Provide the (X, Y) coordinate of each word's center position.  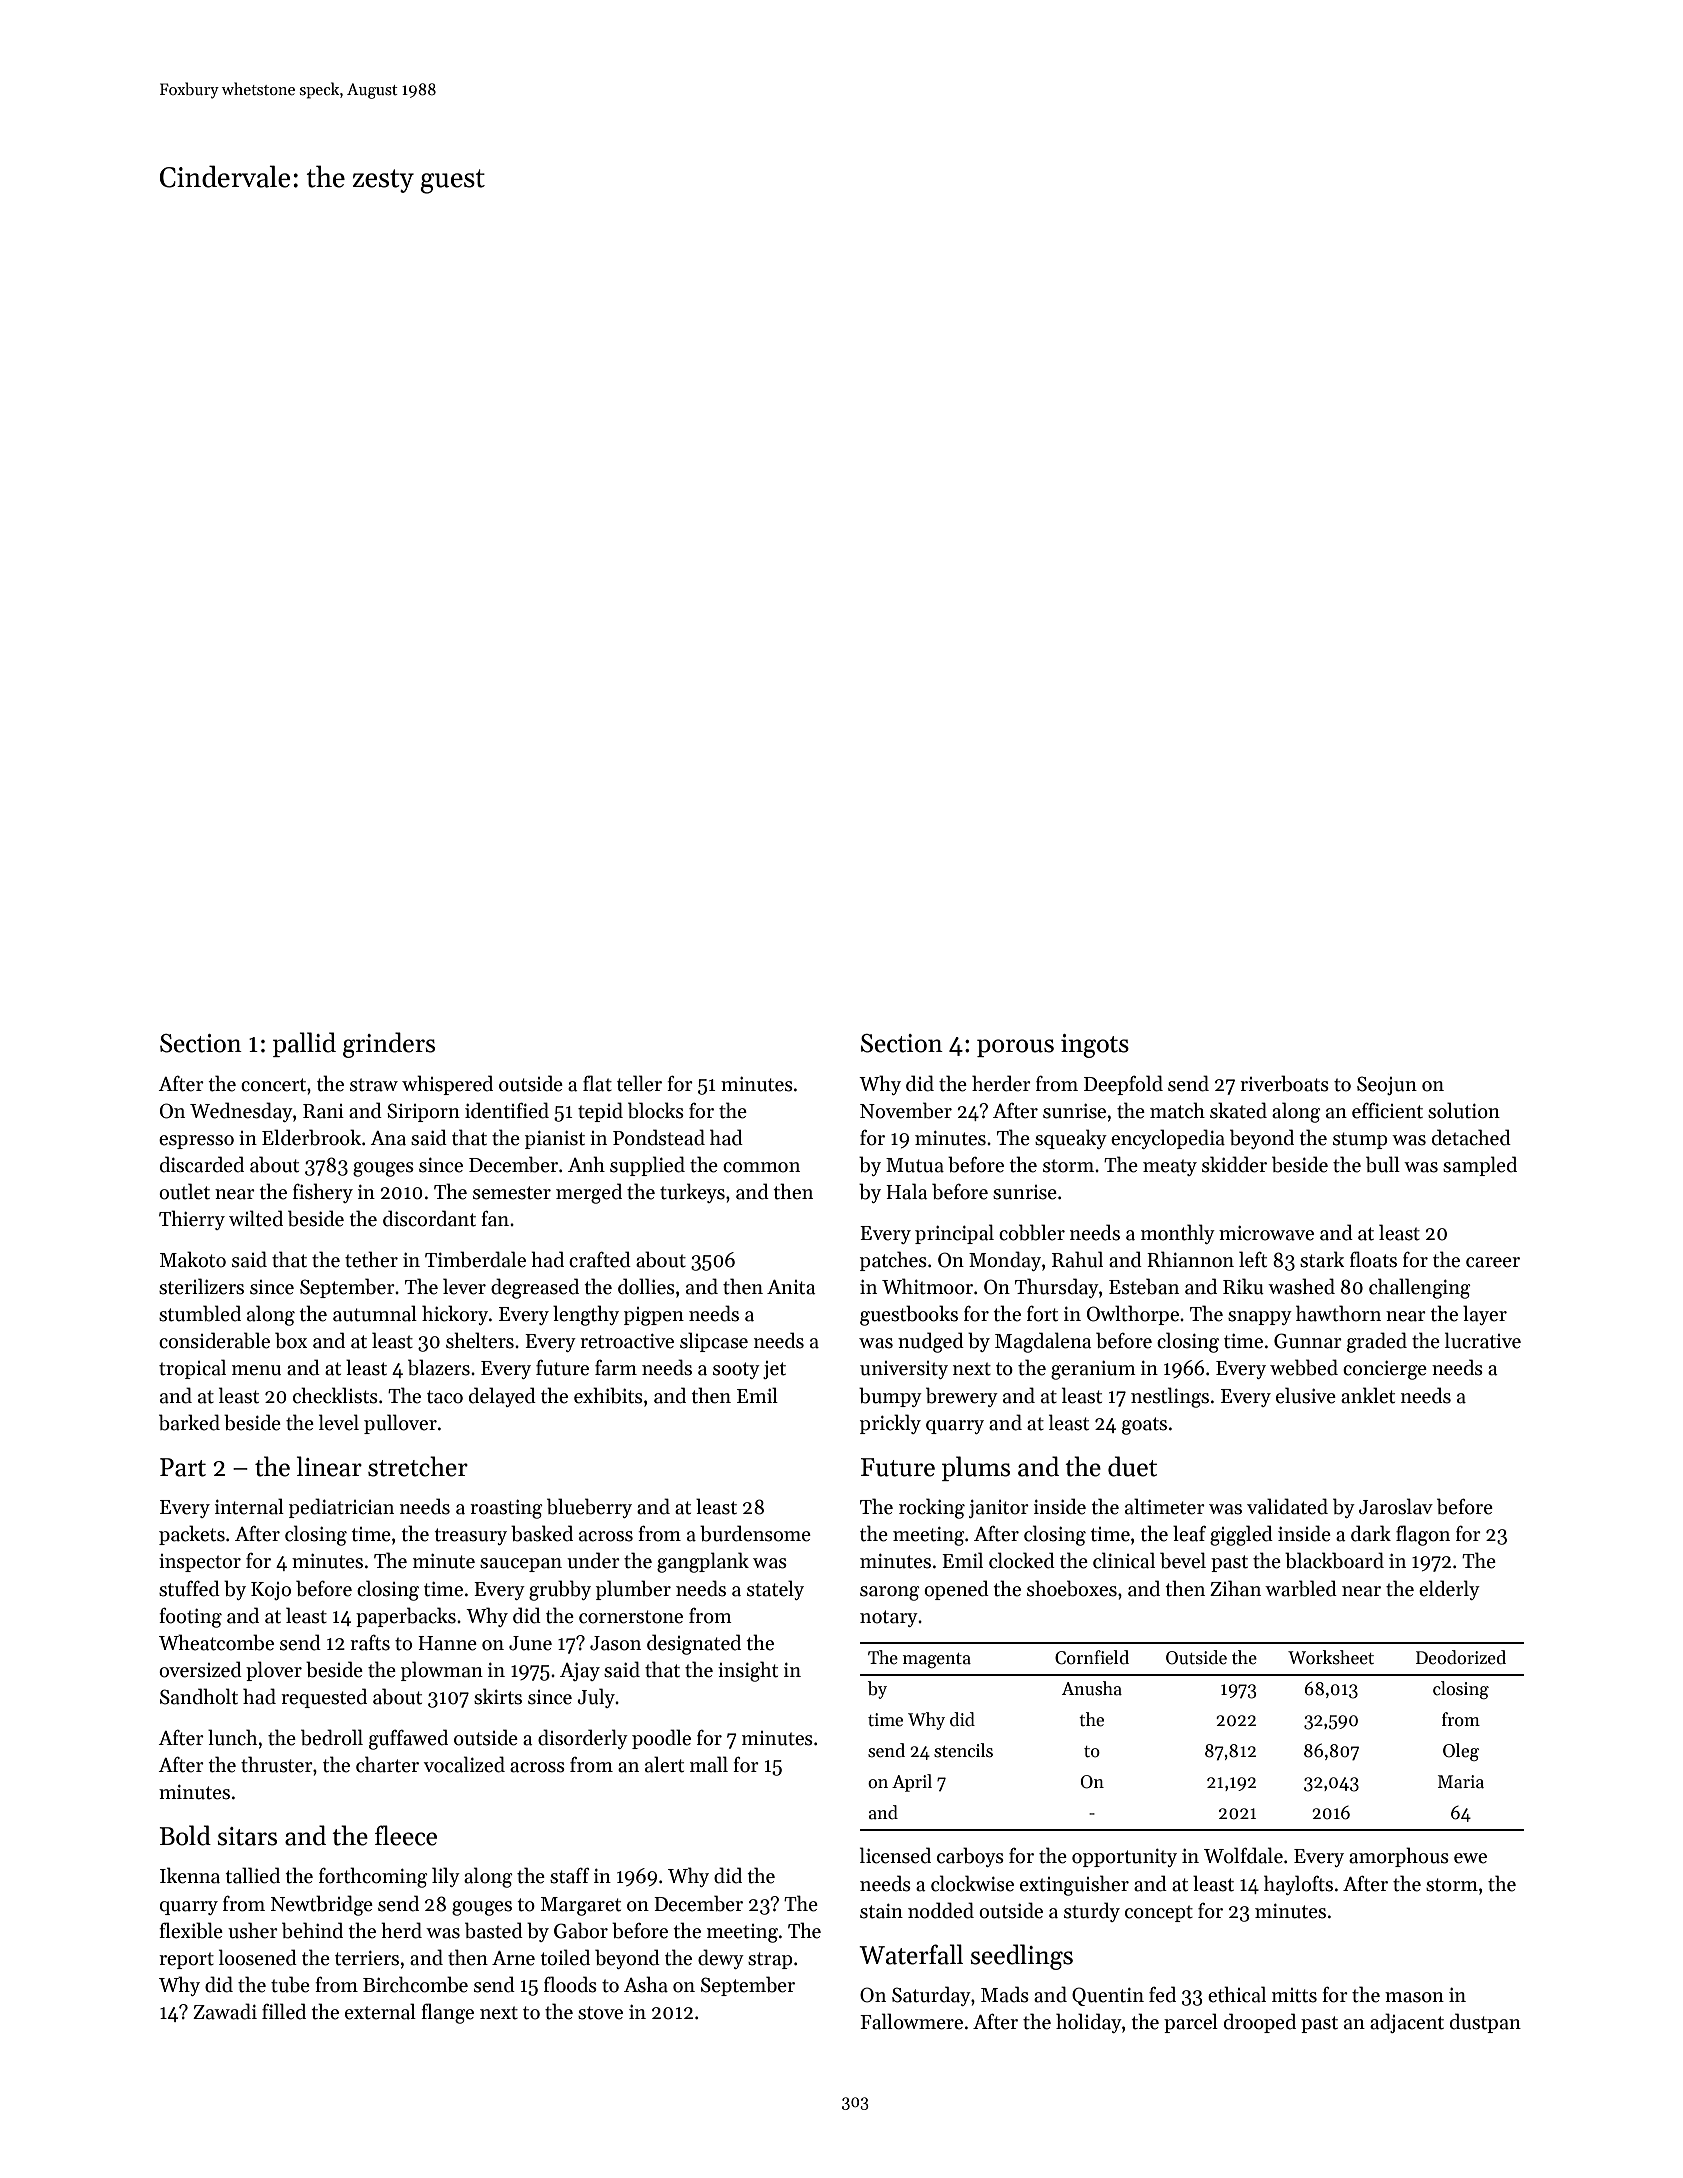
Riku (1243, 1286)
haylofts (1298, 1885)
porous (1015, 1048)
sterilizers (201, 1286)
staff (569, 1875)
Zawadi (225, 2011)
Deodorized (1461, 1657)
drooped (1260, 2023)
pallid (304, 1044)
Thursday (1057, 1288)
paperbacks (406, 1617)
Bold (185, 1835)
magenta (937, 1660)
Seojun (1387, 1085)
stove (600, 2013)
